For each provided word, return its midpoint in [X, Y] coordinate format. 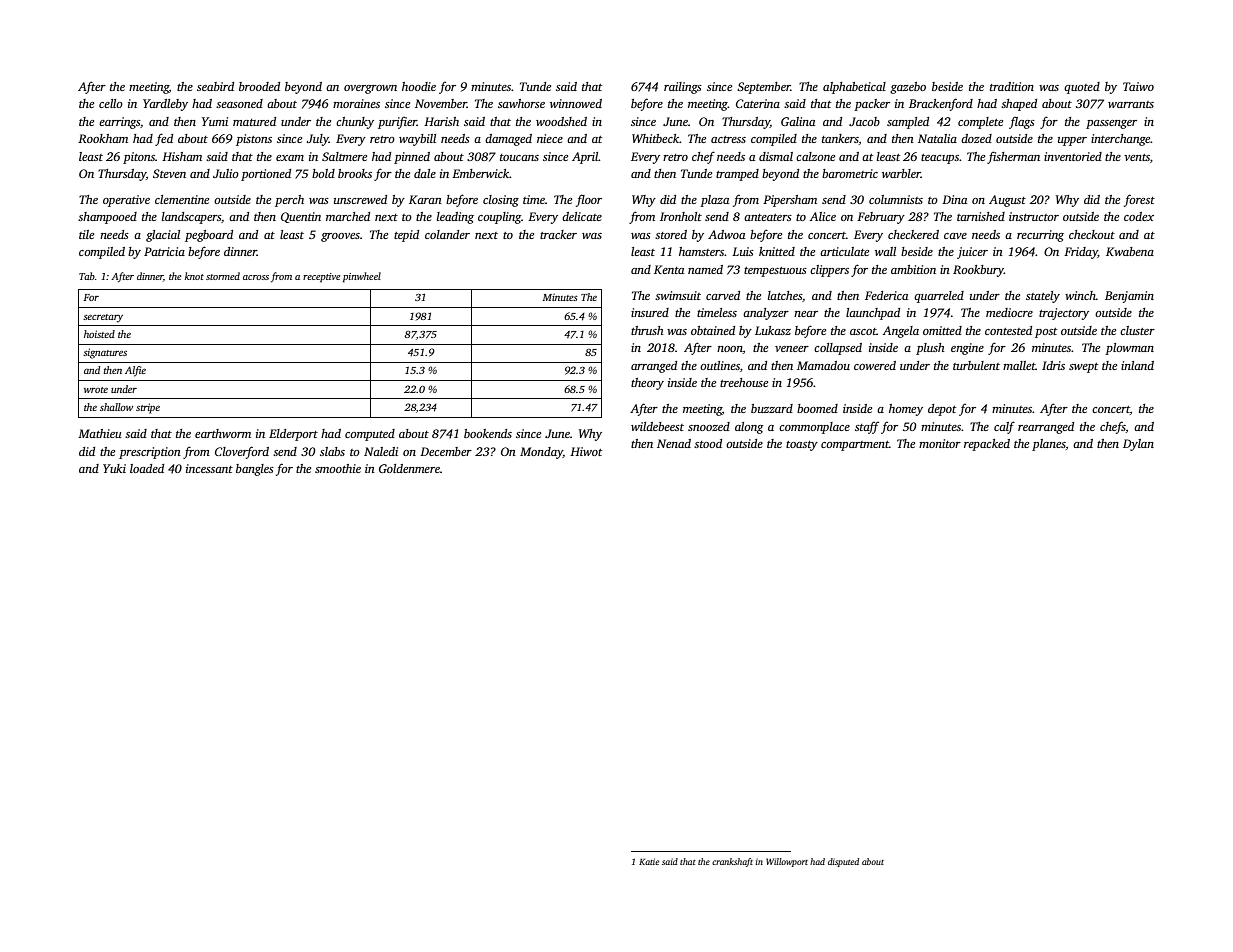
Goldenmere [409, 468]
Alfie [135, 371]
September [764, 88]
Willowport [787, 862]
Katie [649, 861]
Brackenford [941, 104]
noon [730, 349]
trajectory [1064, 314]
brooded [259, 86]
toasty [802, 446]
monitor [940, 443]
